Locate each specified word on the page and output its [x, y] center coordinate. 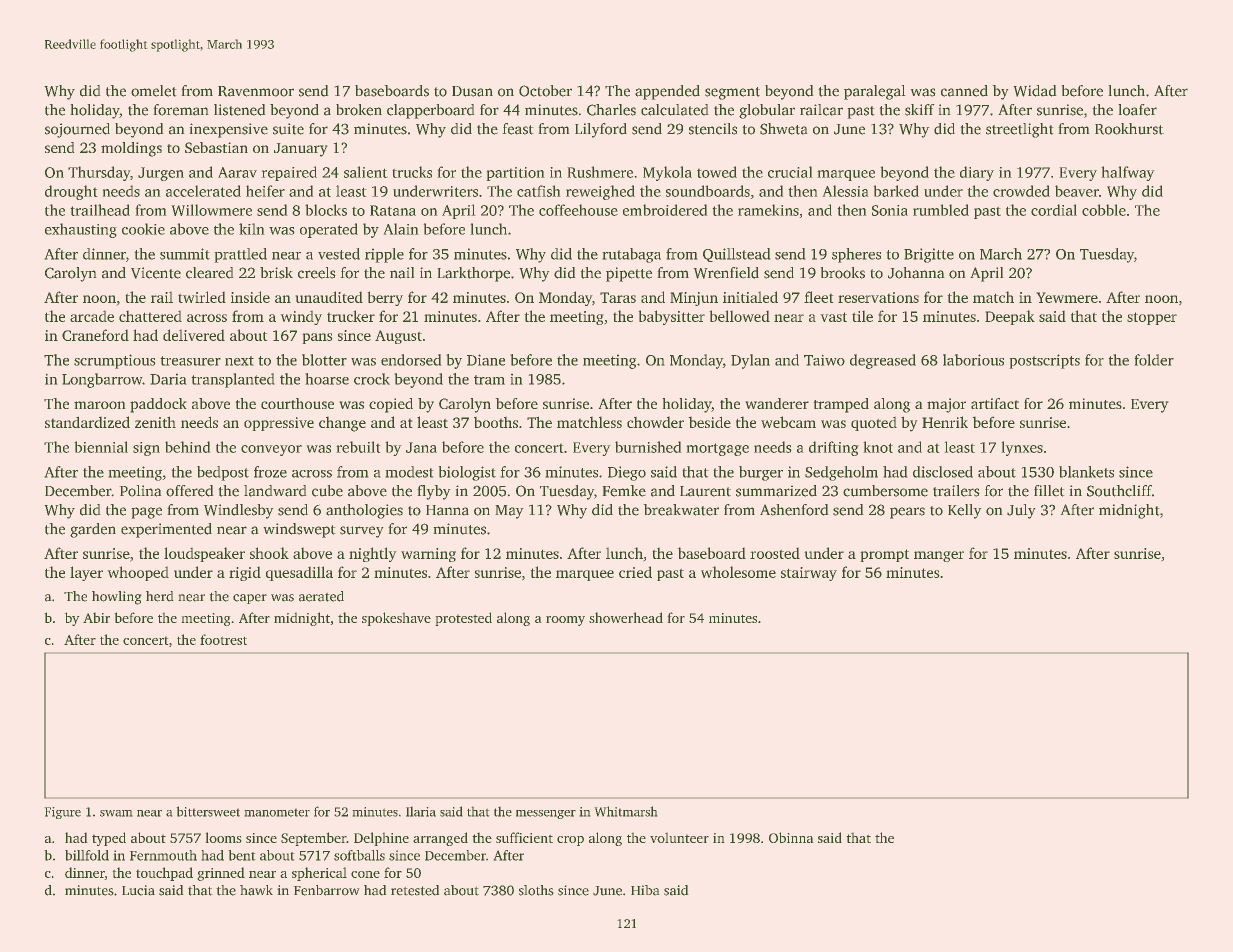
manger [939, 556]
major [946, 405]
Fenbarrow [326, 890]
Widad [1035, 91]
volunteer [679, 837]
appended [667, 92]
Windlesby [239, 511]
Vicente [156, 273]
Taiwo [824, 360]
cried [635, 572]
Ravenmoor [256, 91]
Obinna [791, 837]
